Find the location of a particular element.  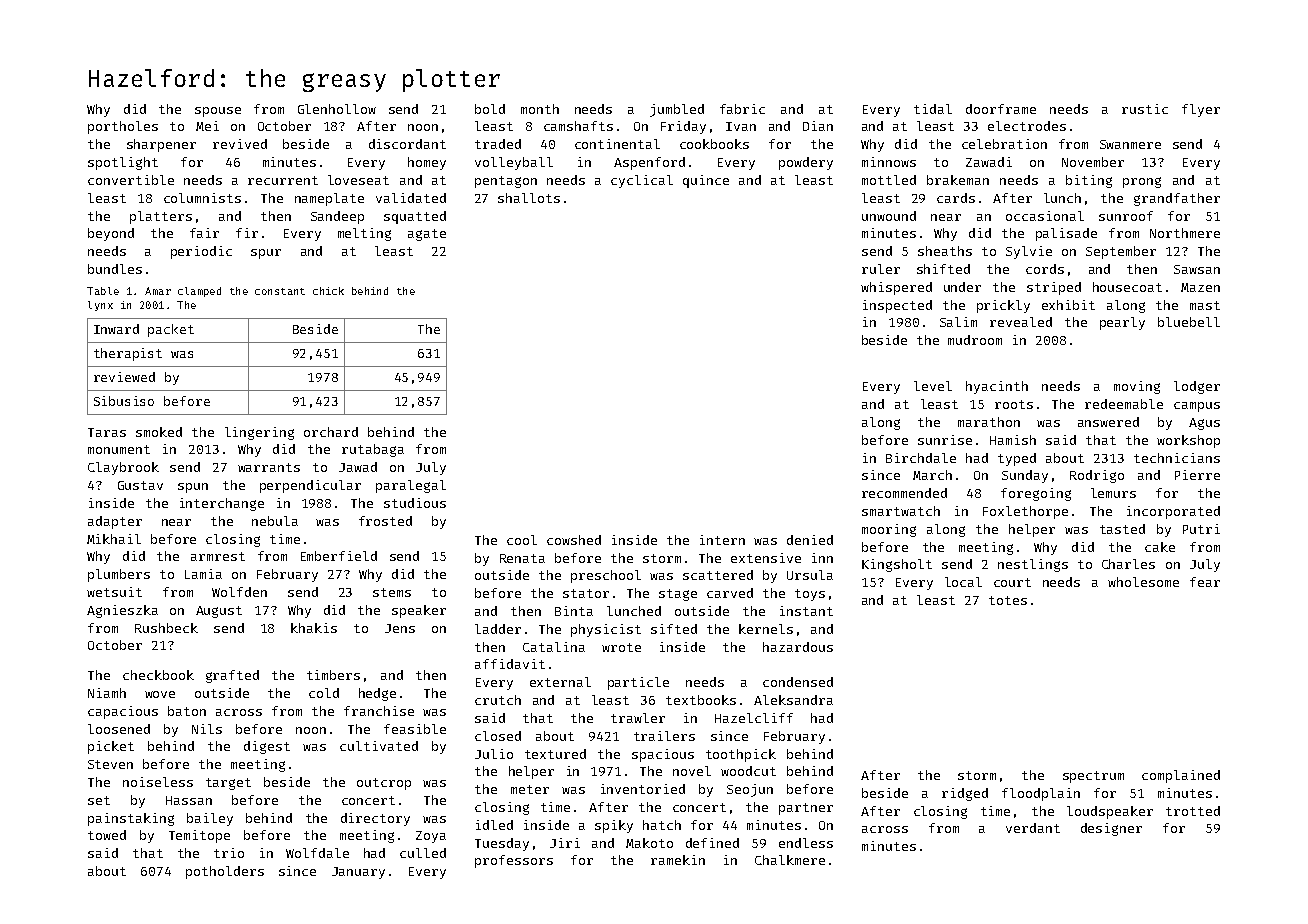

therapist is located at coordinates (128, 354).
